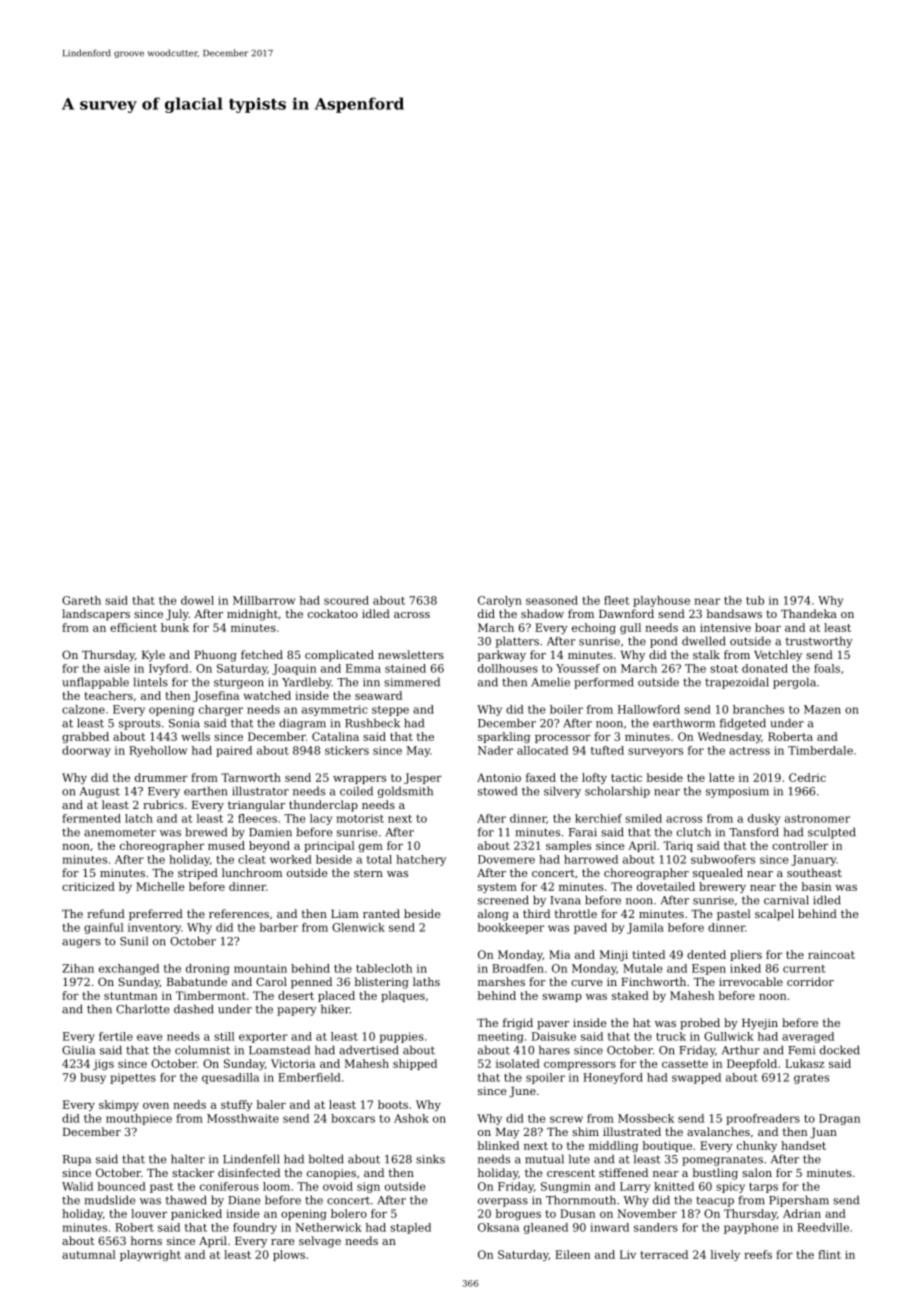  I want to click on Timbermont, so click(211, 995).
